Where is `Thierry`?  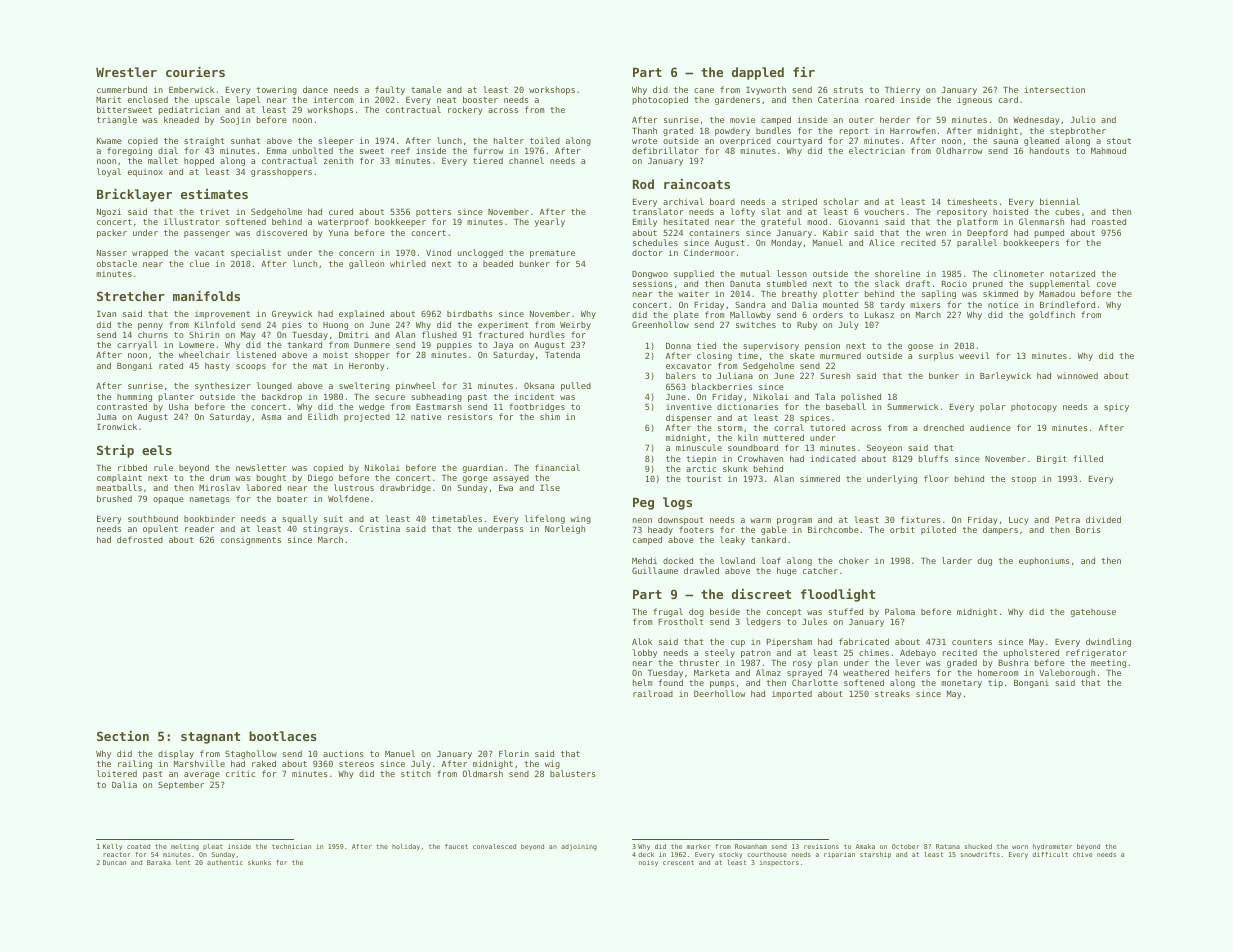 Thierry is located at coordinates (902, 90).
